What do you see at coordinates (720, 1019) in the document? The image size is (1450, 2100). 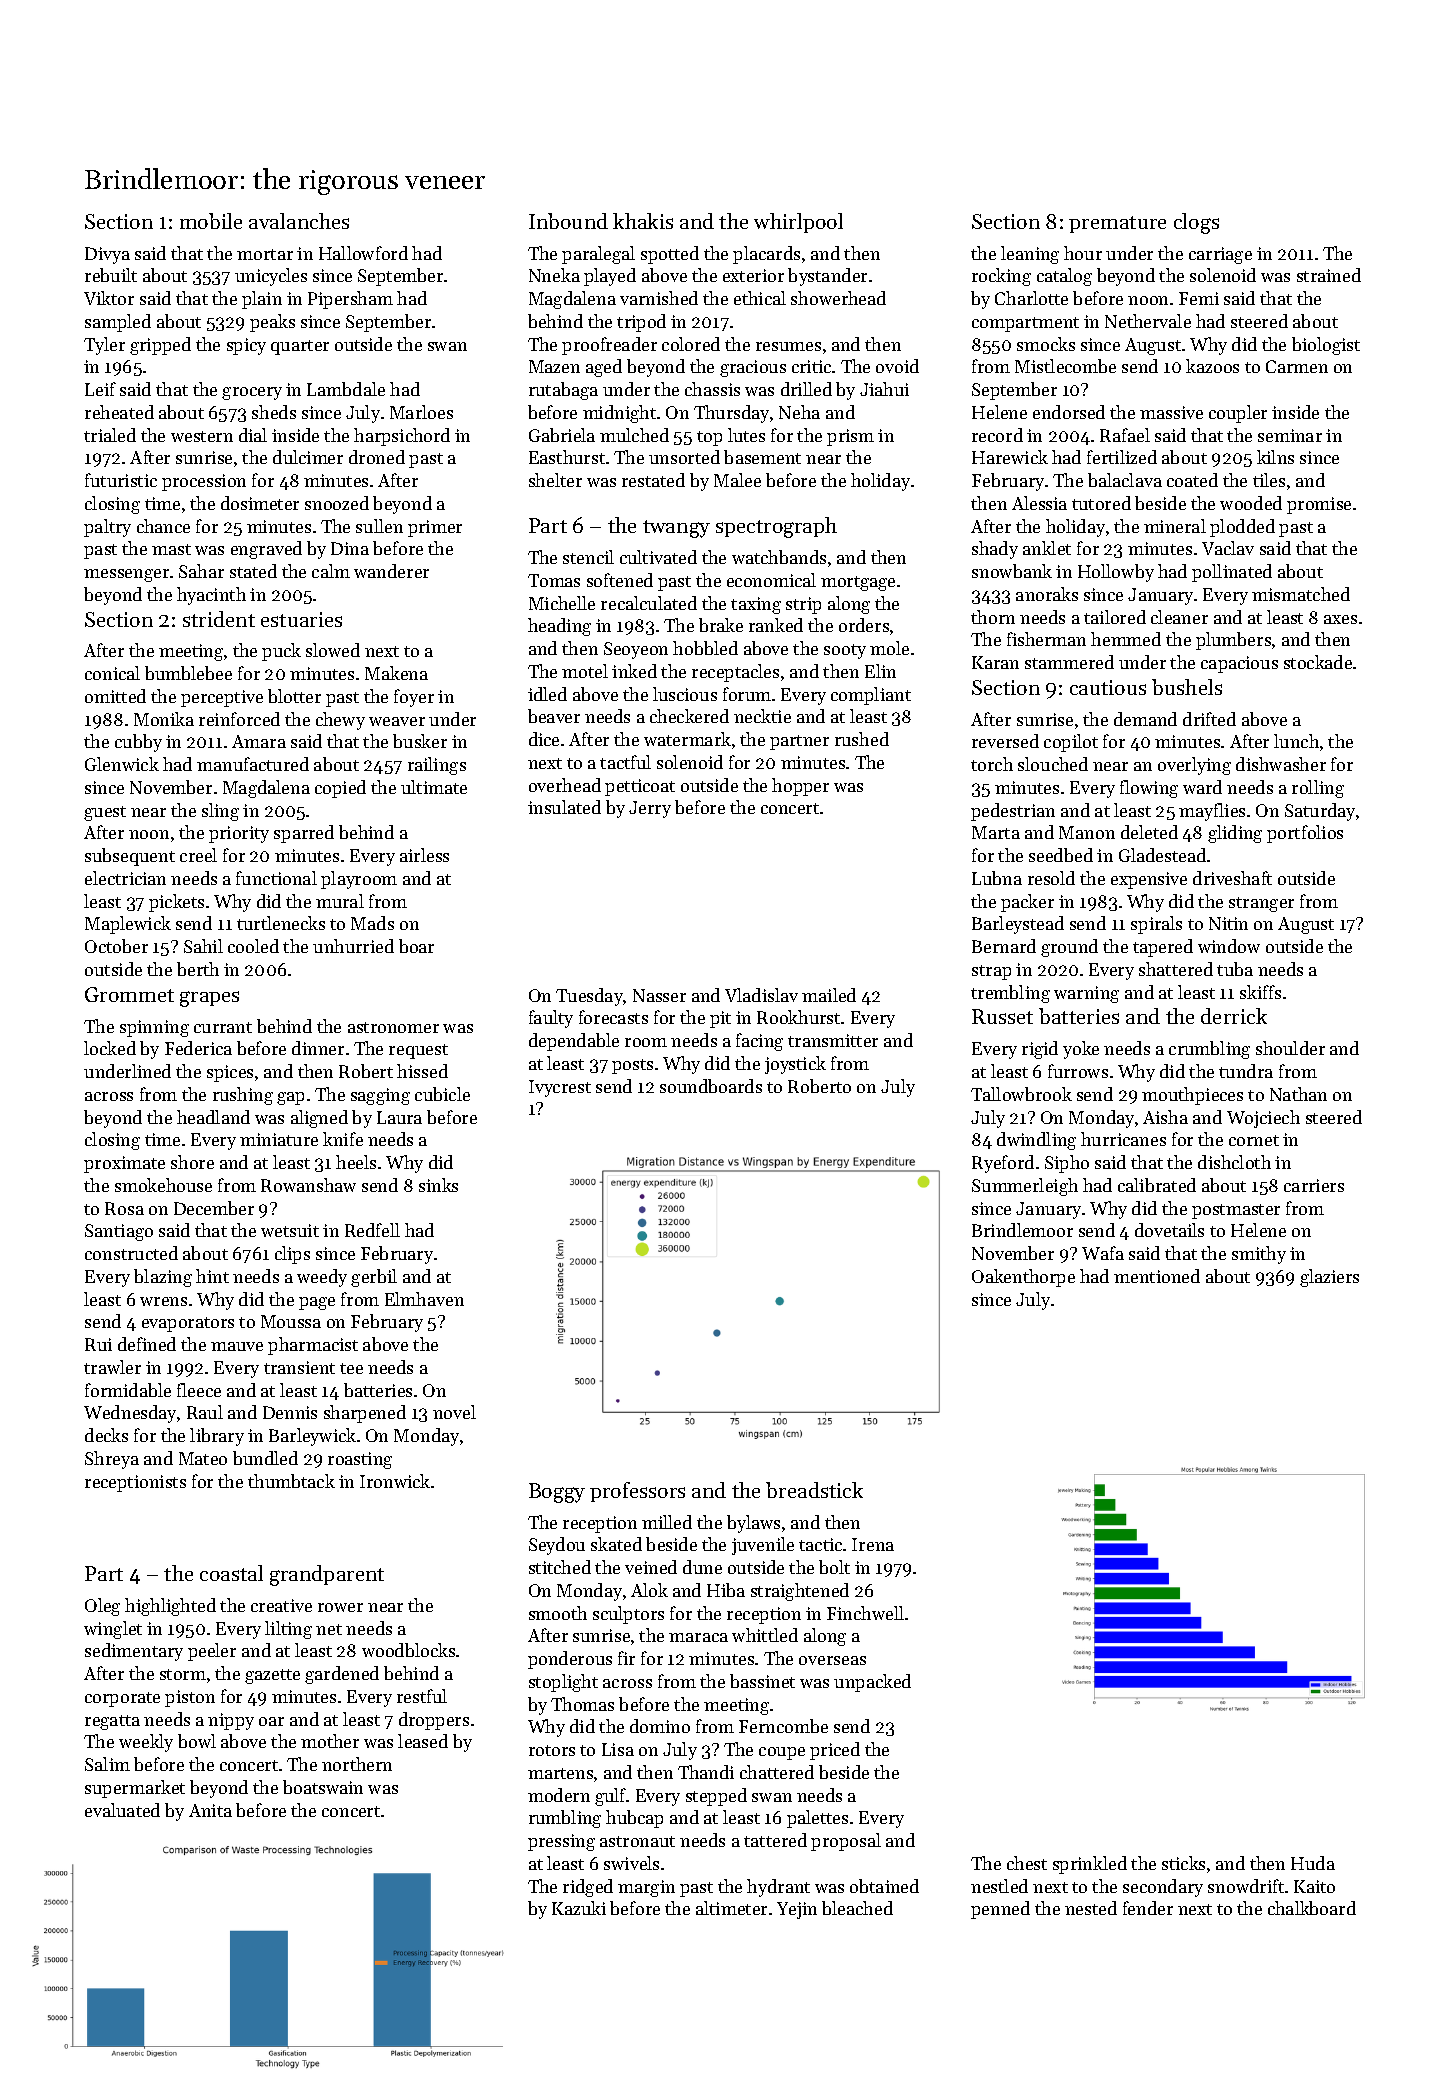 I see `pit` at bounding box center [720, 1019].
